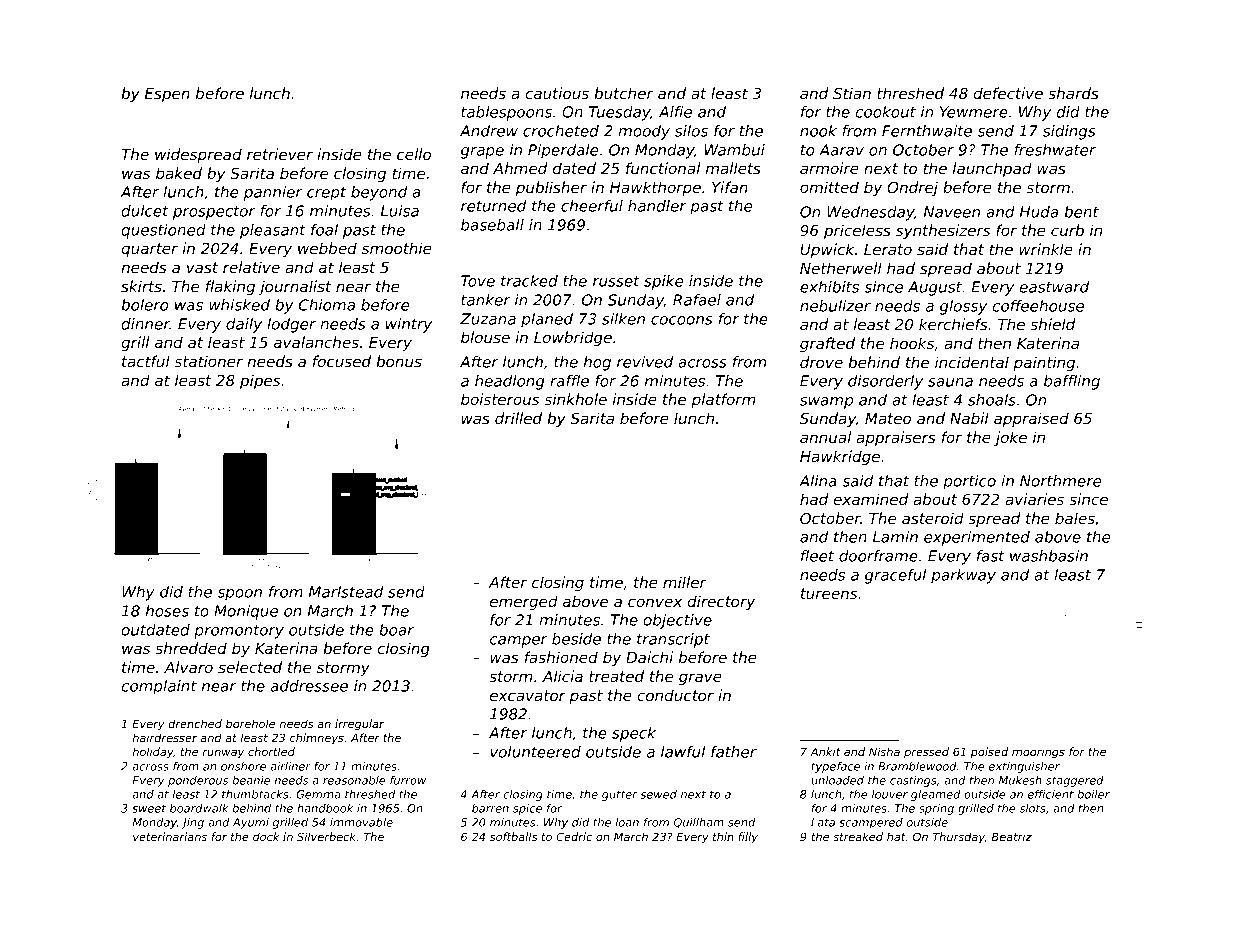  What do you see at coordinates (943, 231) in the screenshot?
I see `synthesizers` at bounding box center [943, 231].
